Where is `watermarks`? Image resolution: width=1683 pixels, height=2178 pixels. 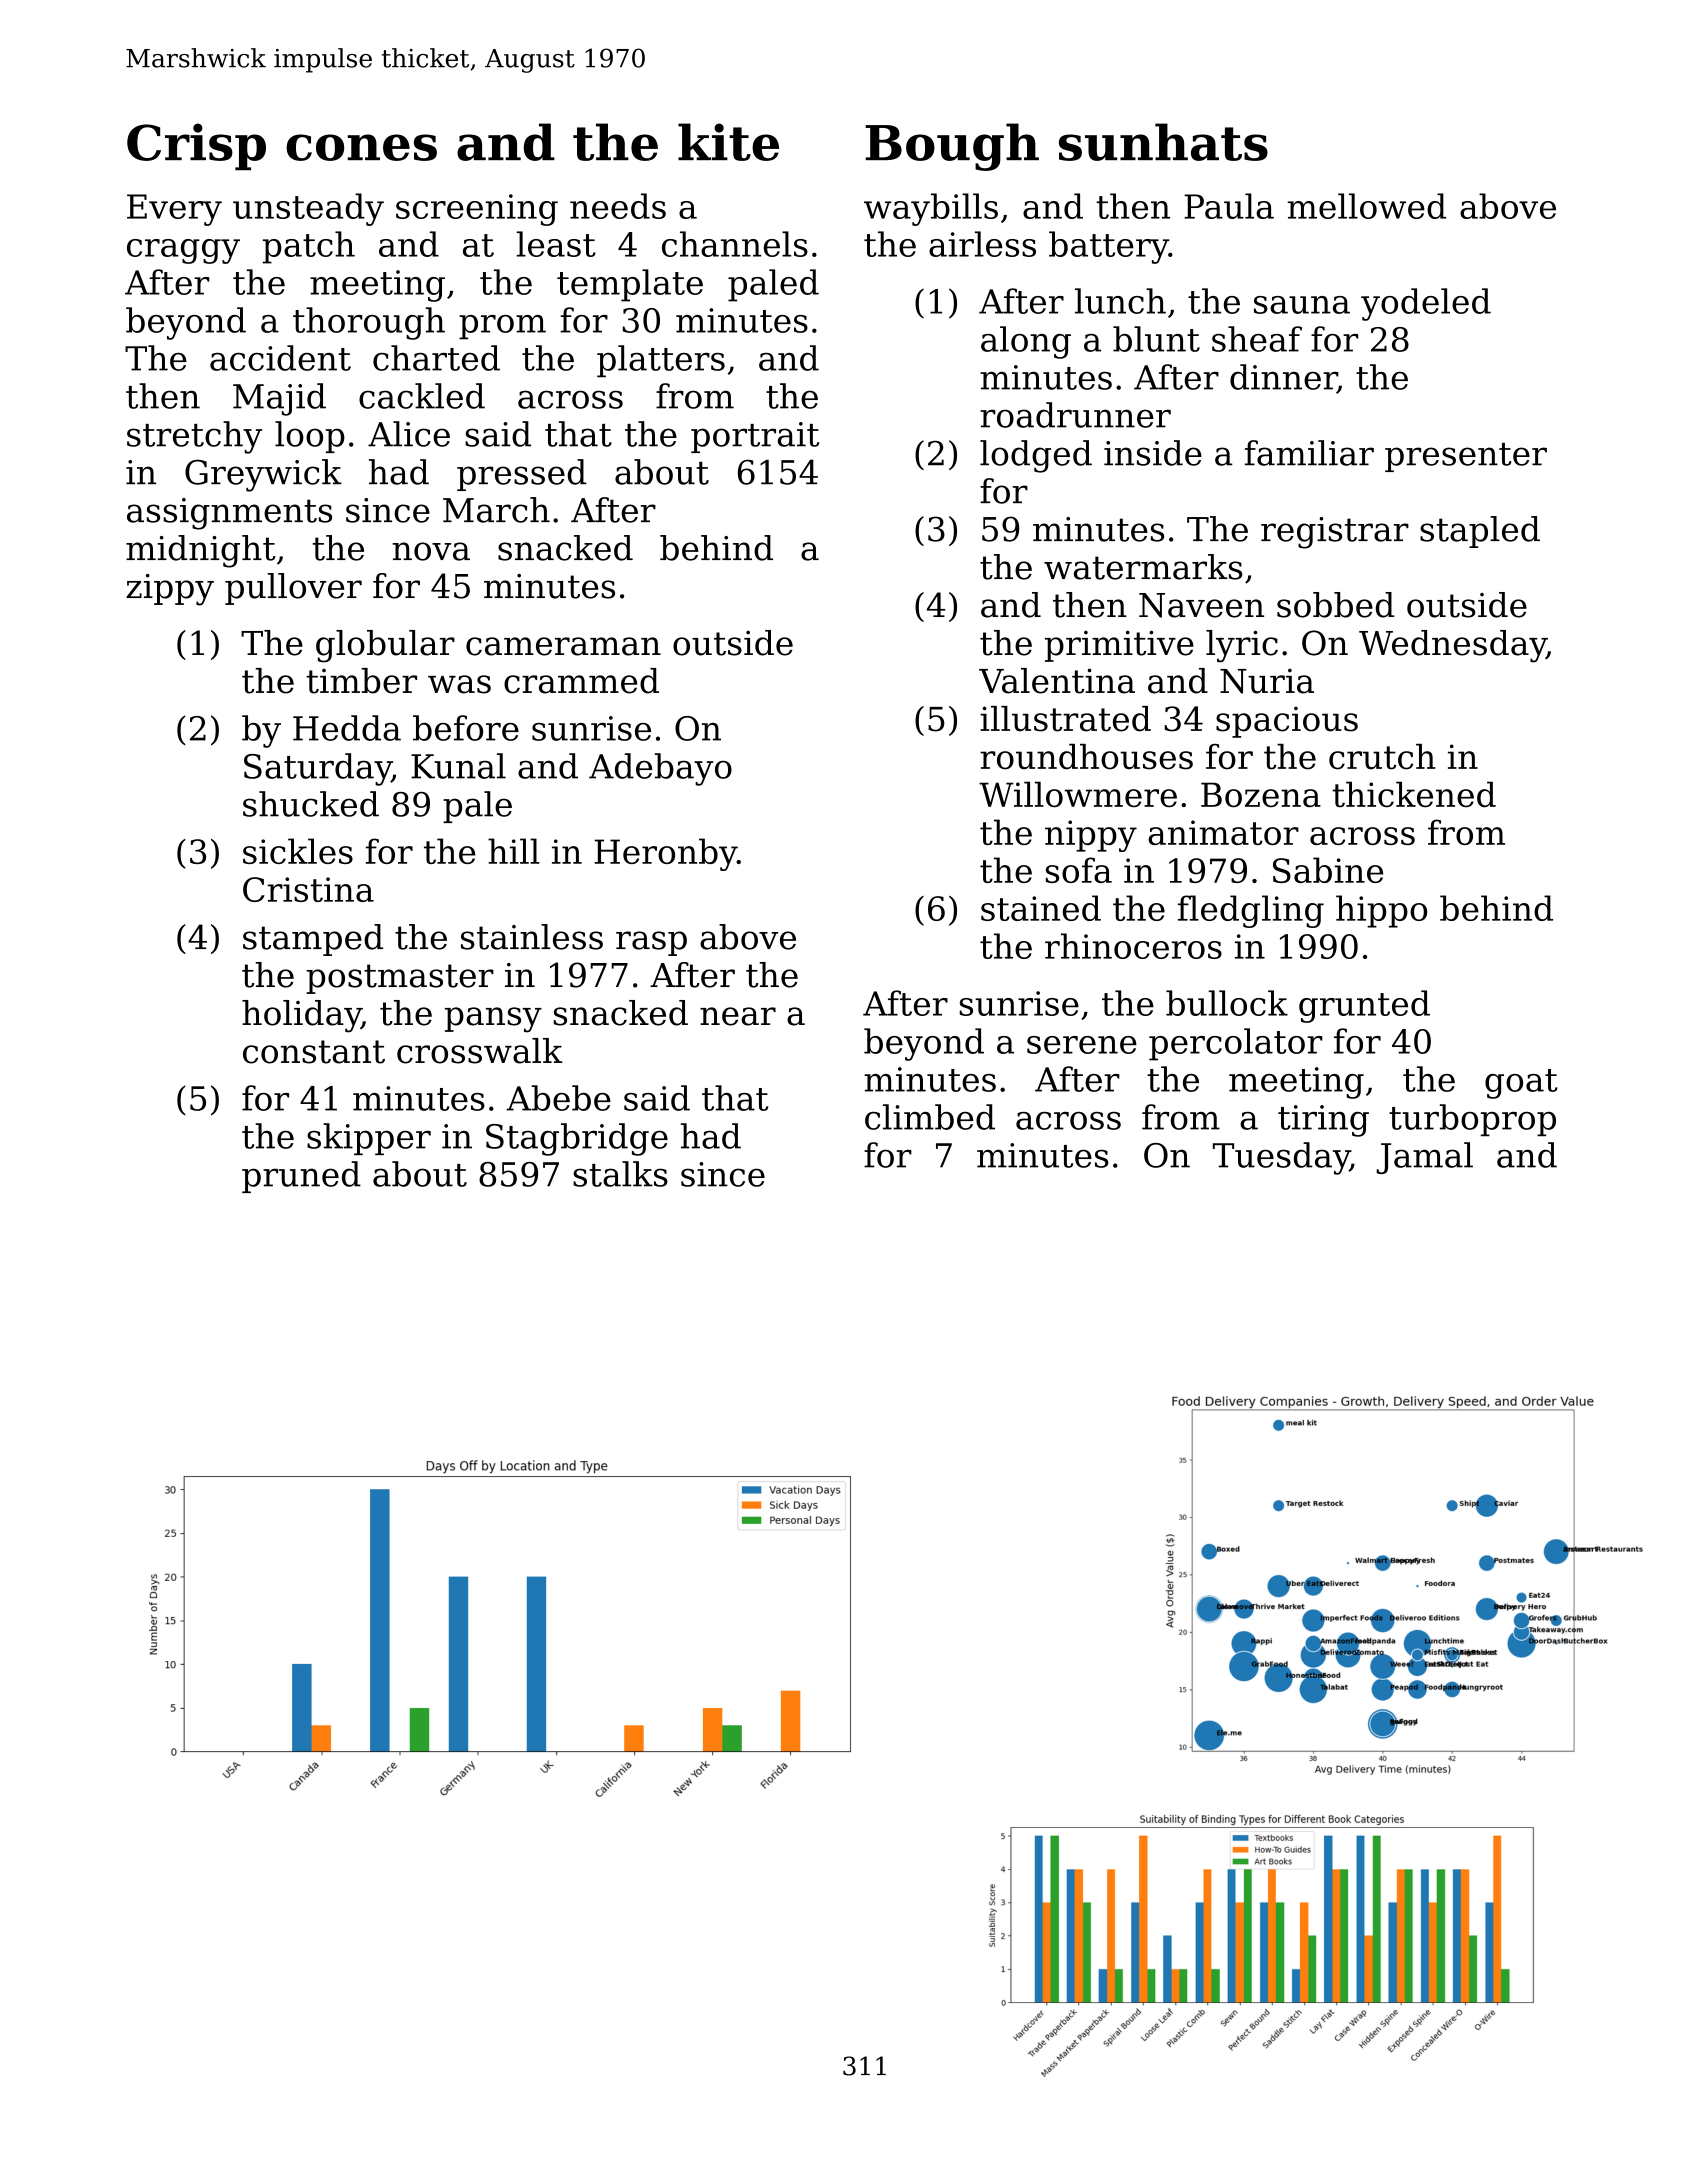
watermarks is located at coordinates (1143, 567).
